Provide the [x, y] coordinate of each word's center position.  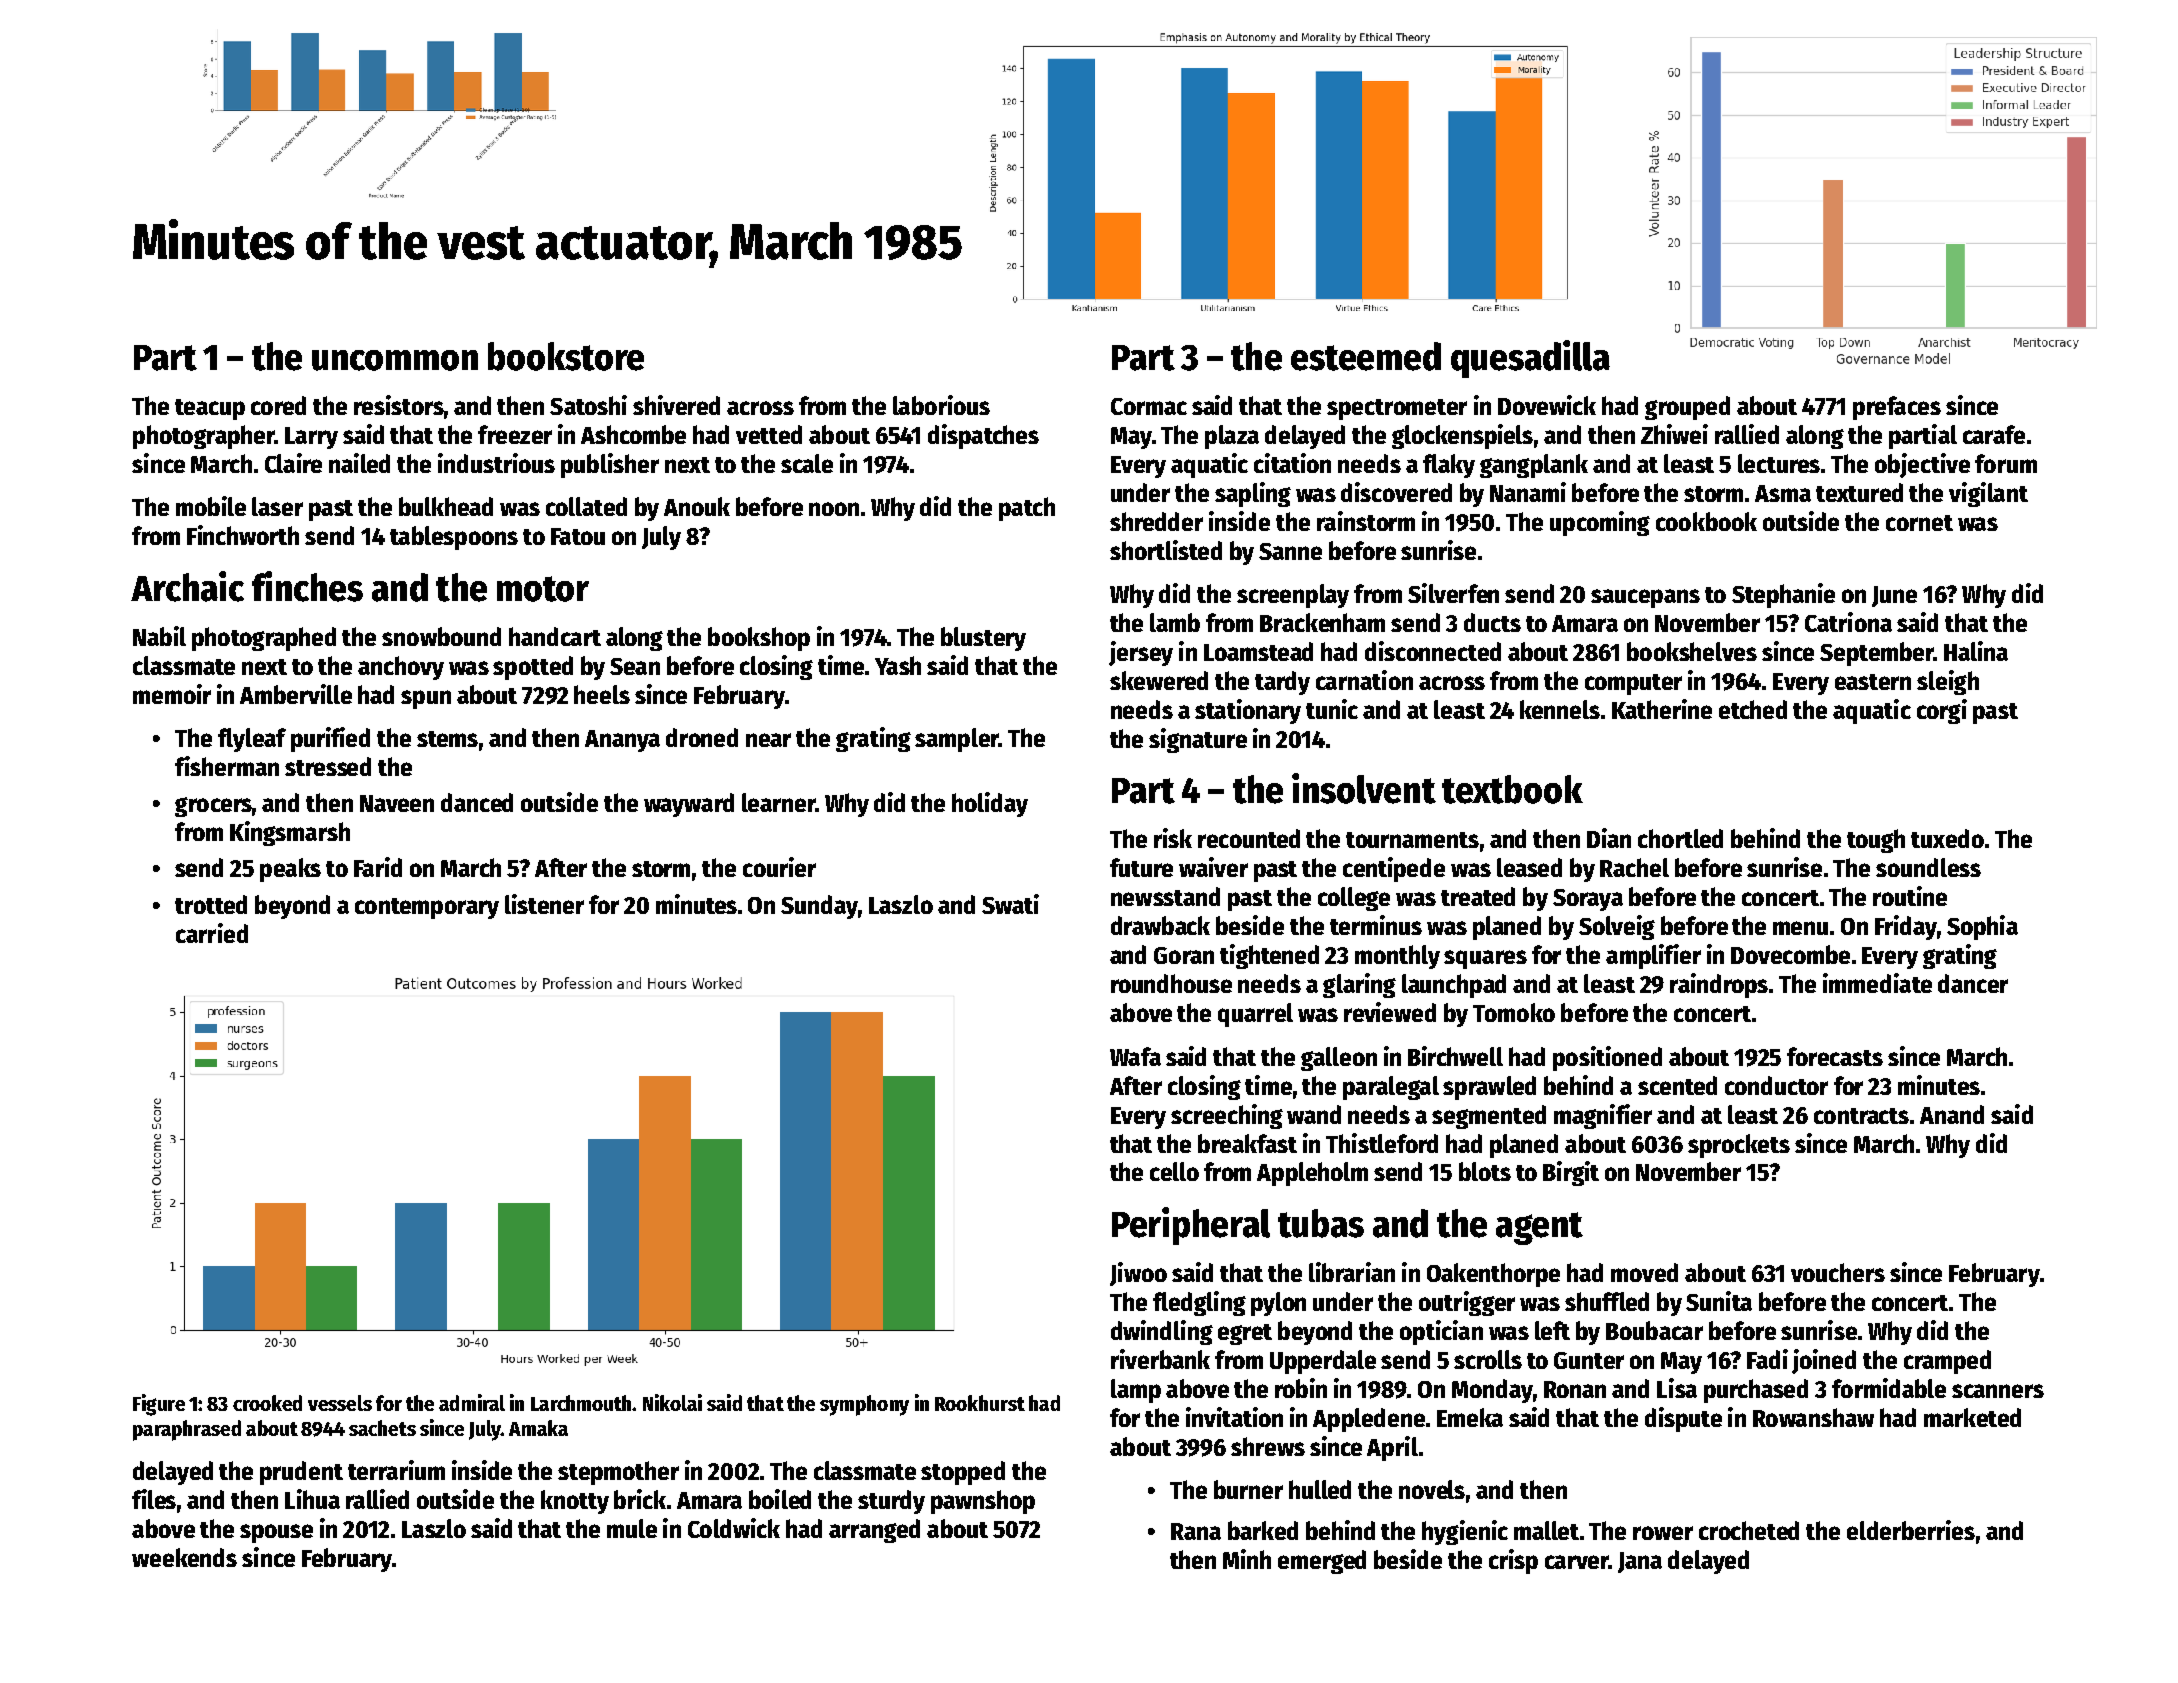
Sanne [1290, 551]
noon [834, 509]
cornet [1919, 523]
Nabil [159, 636]
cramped [1947, 1362]
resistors [399, 405]
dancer [1973, 983]
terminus [1376, 925]
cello [1174, 1171]
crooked [267, 1403]
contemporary [427, 908]
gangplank [1534, 466]
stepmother [618, 1473]
